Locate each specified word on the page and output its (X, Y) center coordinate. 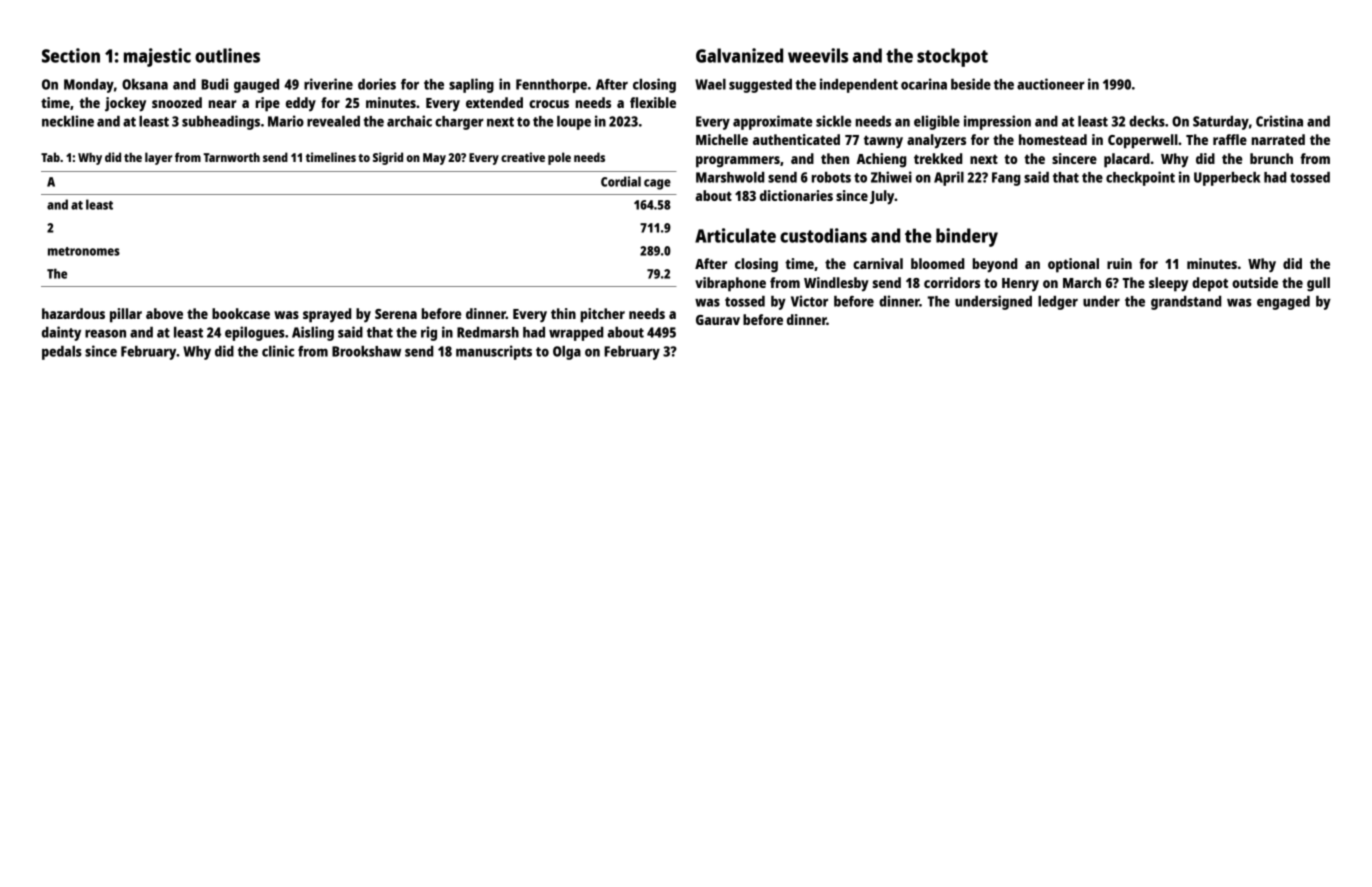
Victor (809, 301)
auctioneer (1051, 84)
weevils (818, 55)
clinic (278, 351)
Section (71, 55)
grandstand (1186, 303)
